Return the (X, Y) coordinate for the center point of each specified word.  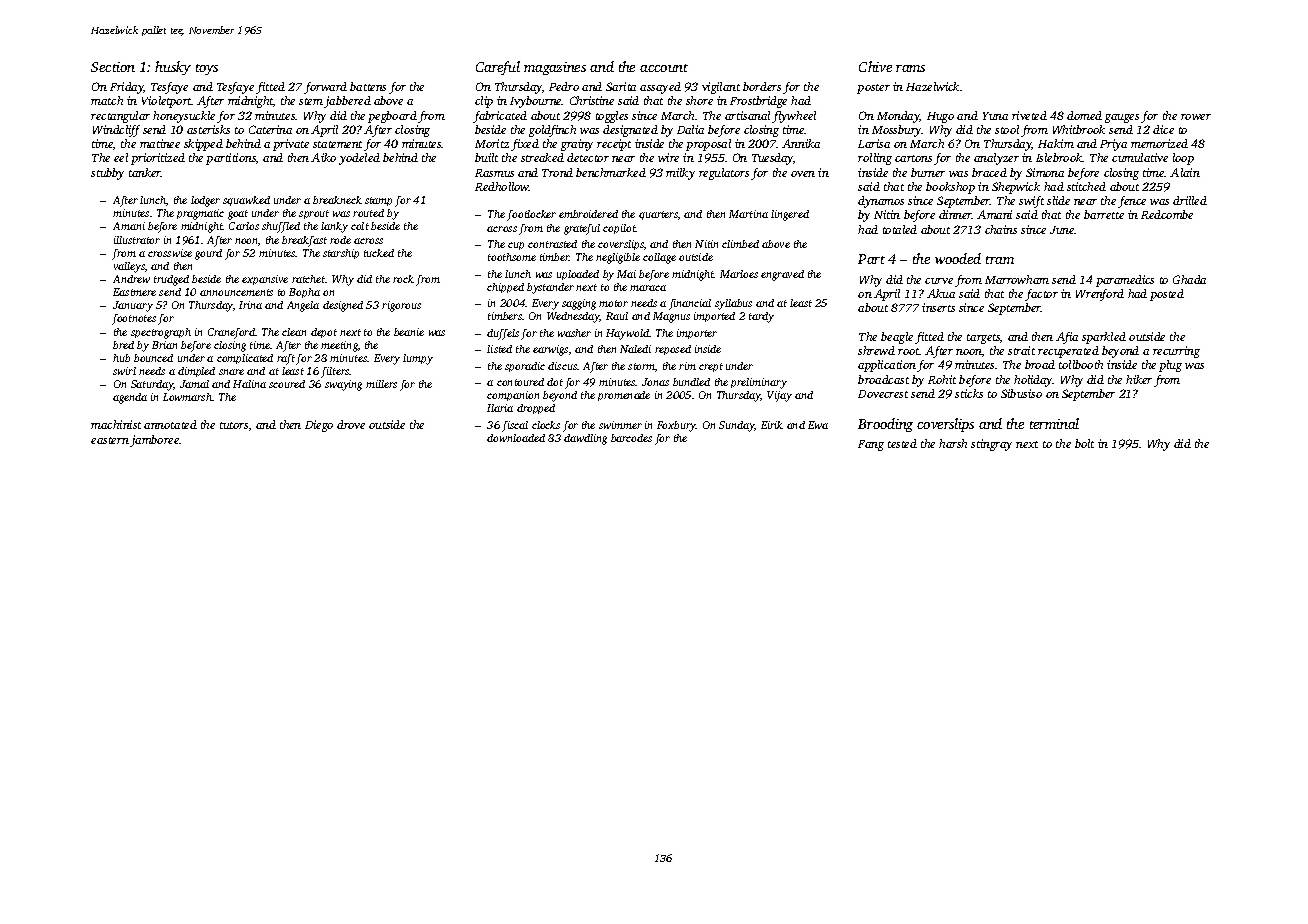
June (1062, 230)
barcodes (631, 438)
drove (351, 424)
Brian (164, 345)
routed (368, 213)
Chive (875, 66)
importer (697, 334)
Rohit (942, 379)
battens (368, 86)
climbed (740, 244)
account (664, 68)
